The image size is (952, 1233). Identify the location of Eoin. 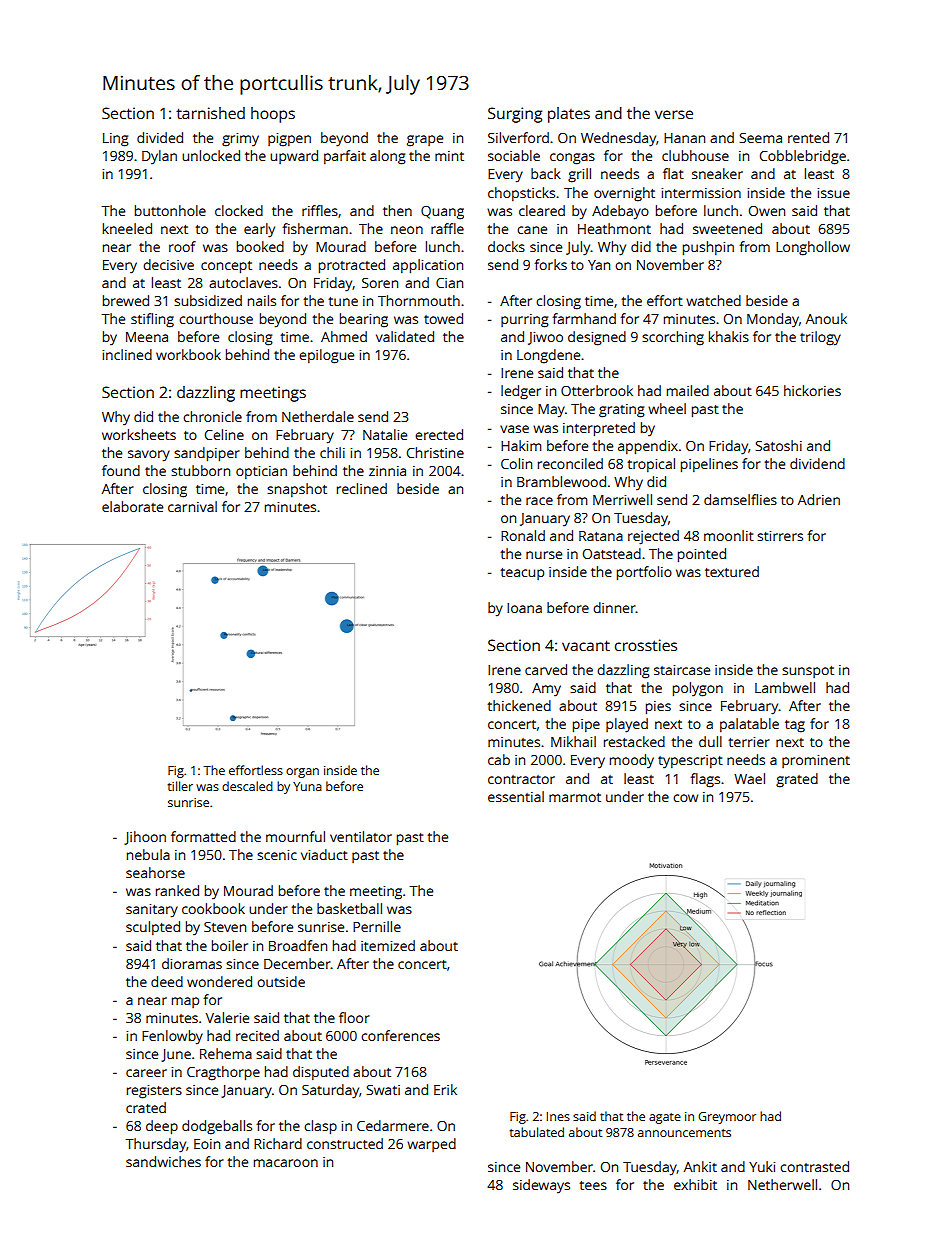
(207, 1144).
